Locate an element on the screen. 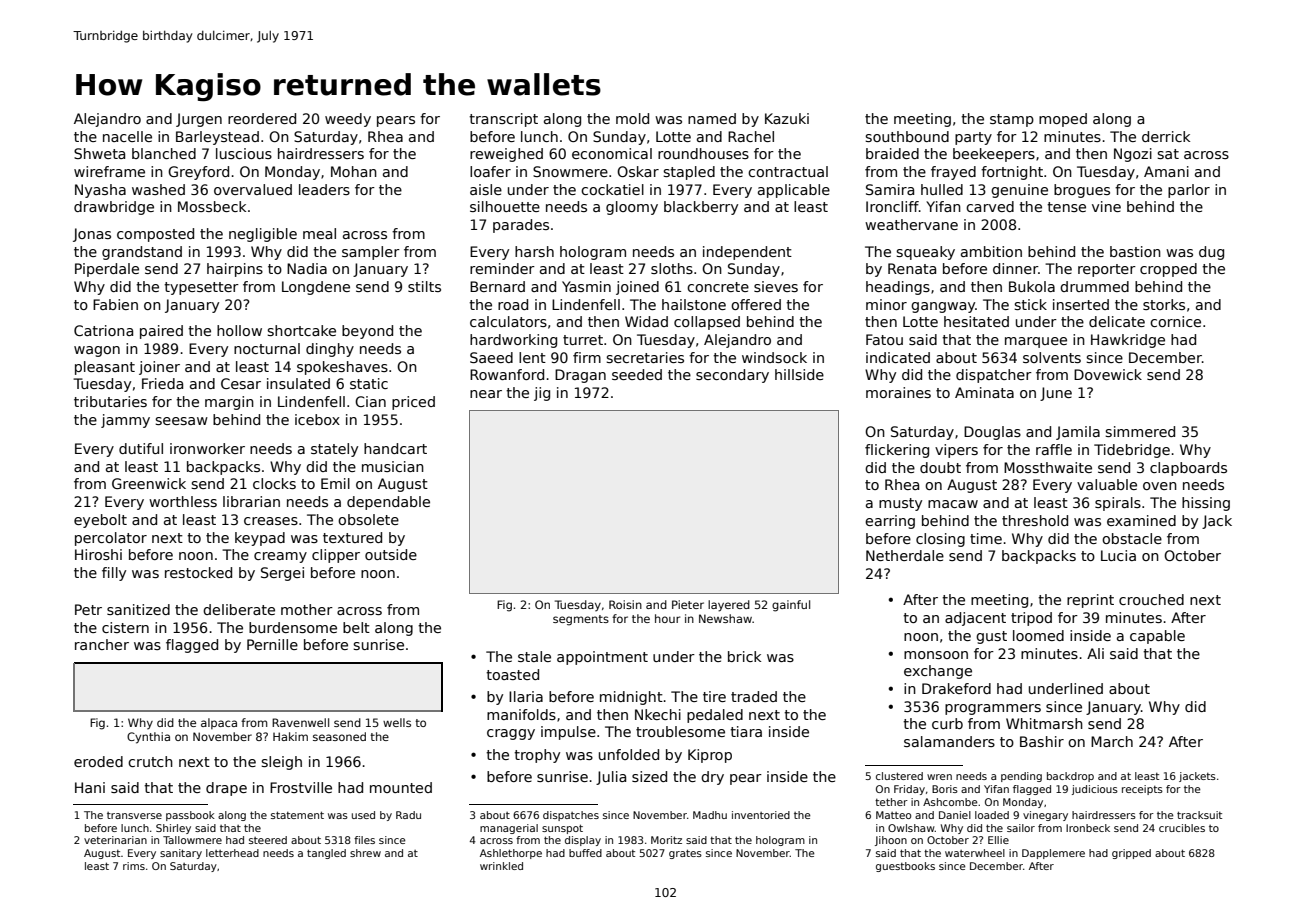  Newshaw is located at coordinates (725, 618).
